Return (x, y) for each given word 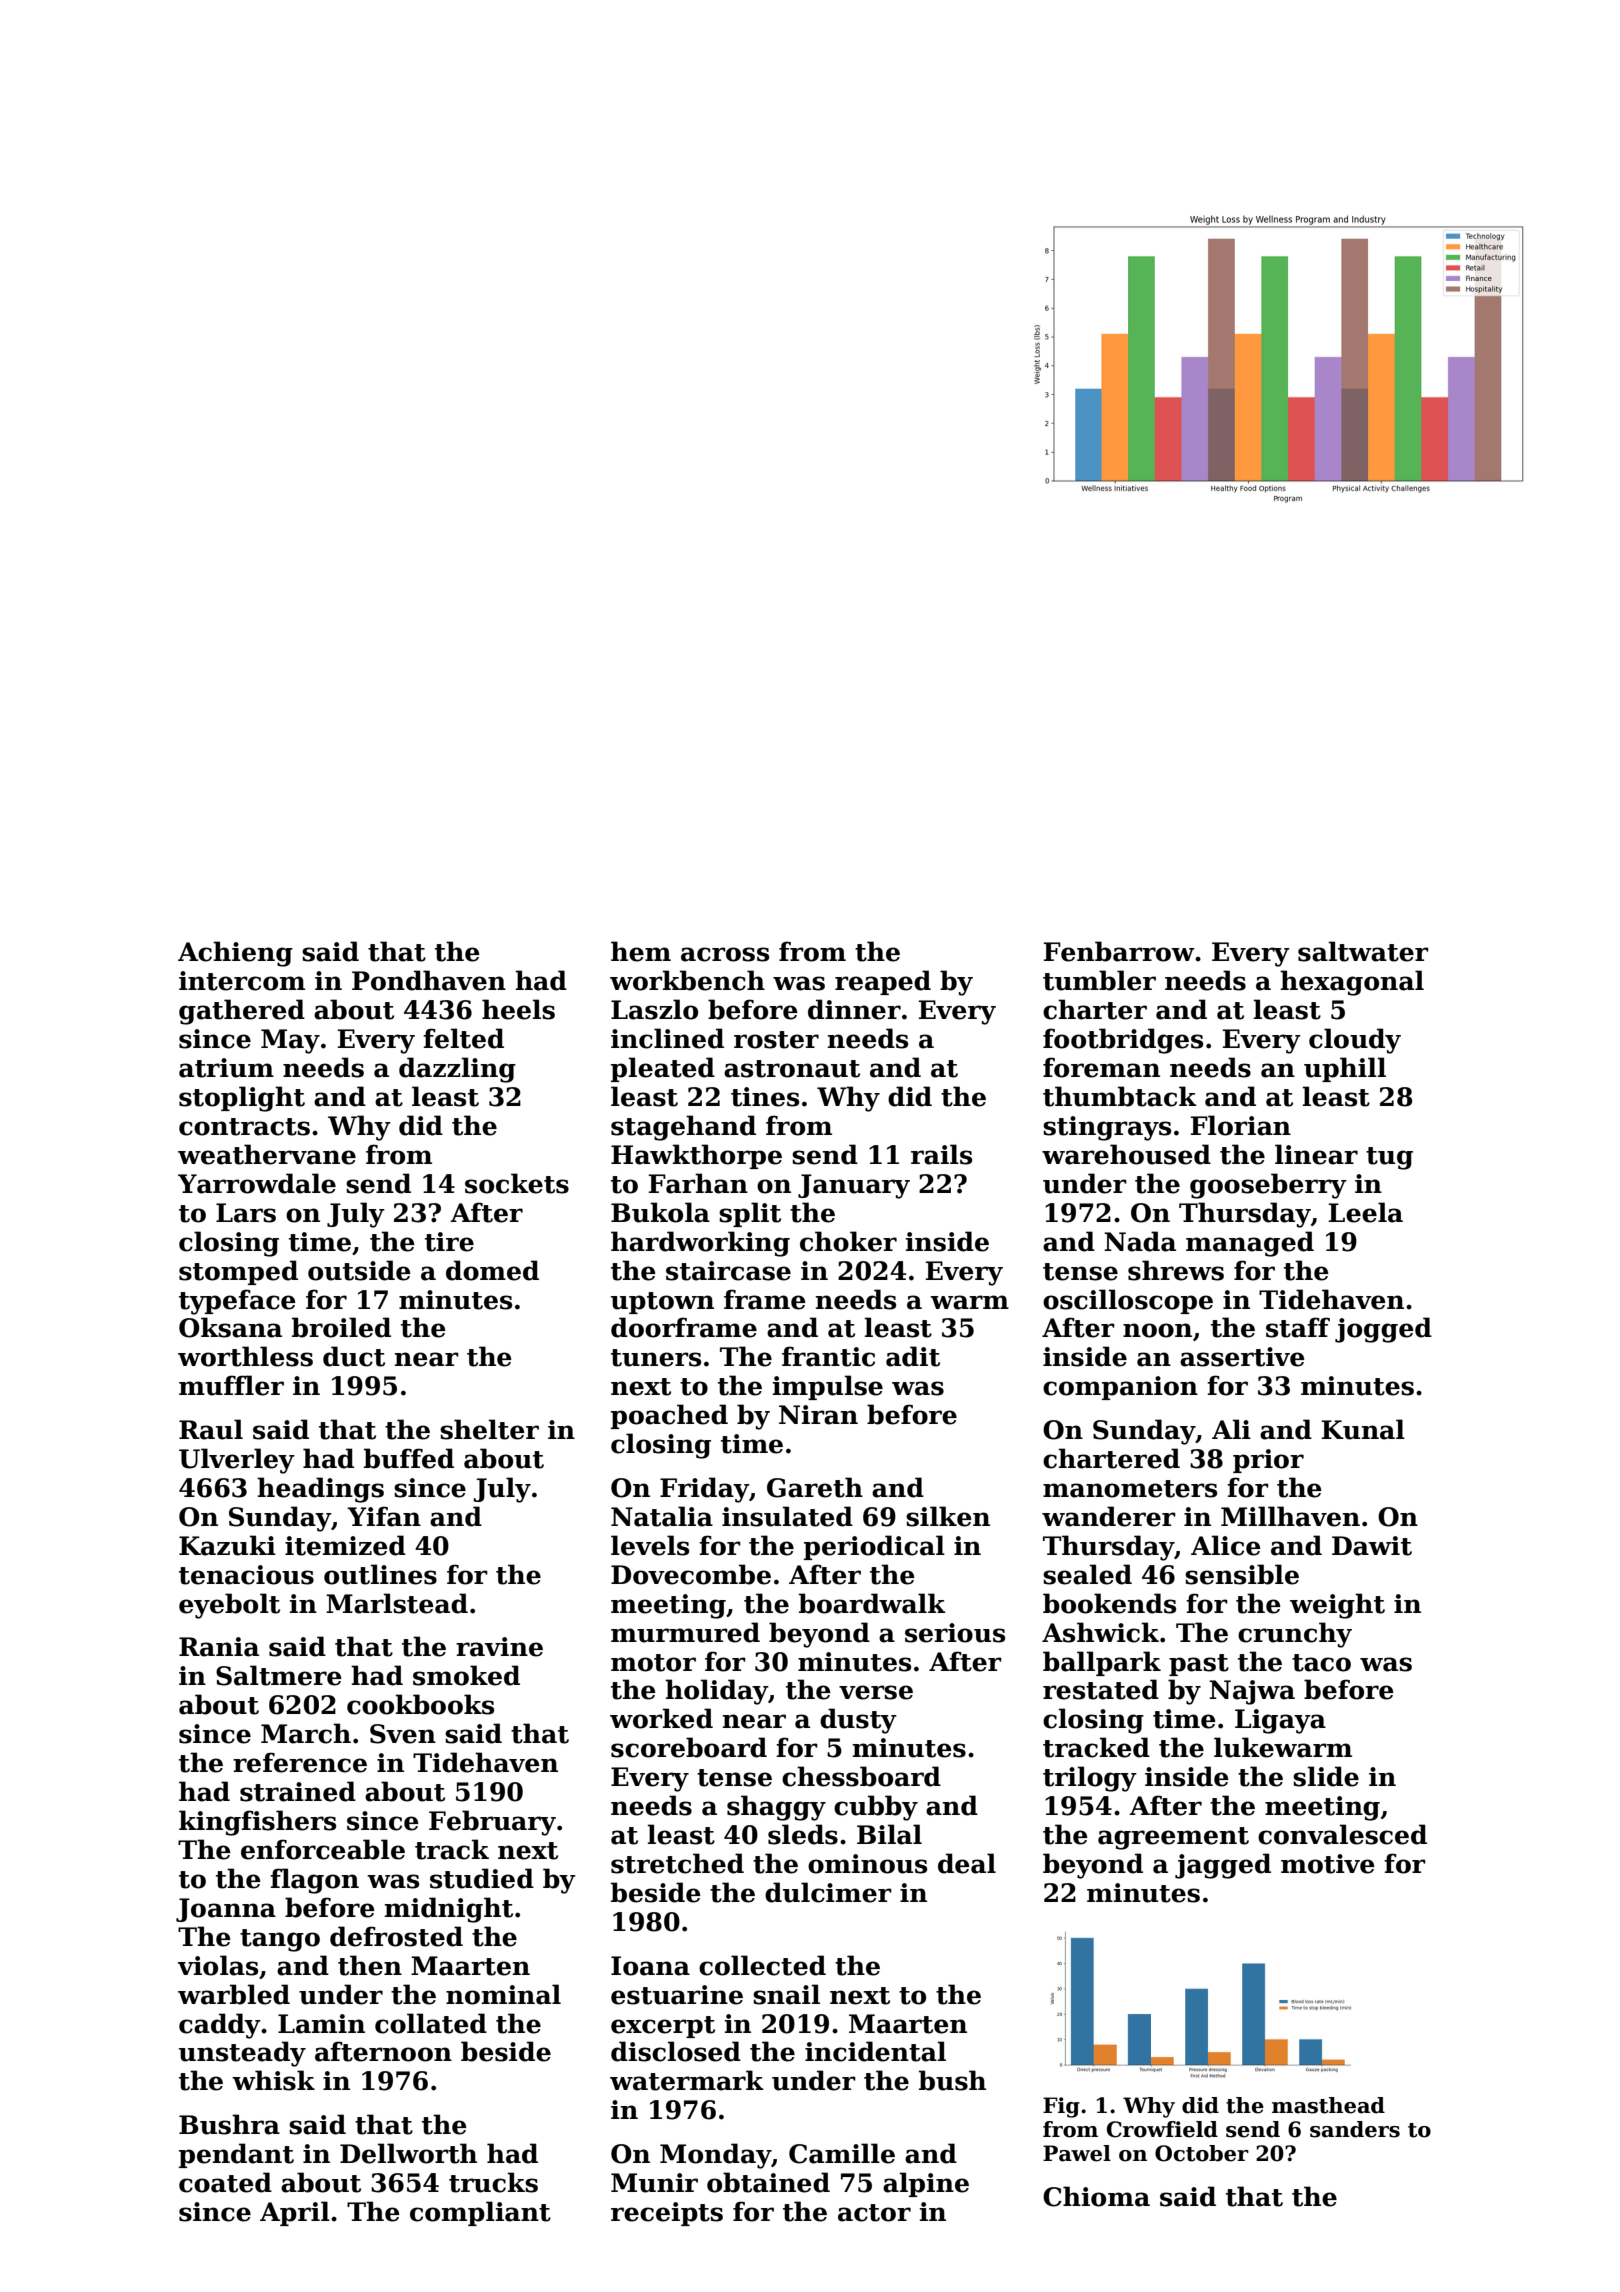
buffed (409, 1458)
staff (1298, 1327)
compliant (480, 2213)
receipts (667, 2214)
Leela (1366, 1212)
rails (941, 1154)
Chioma (1096, 2196)
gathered (242, 1012)
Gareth (815, 1487)
